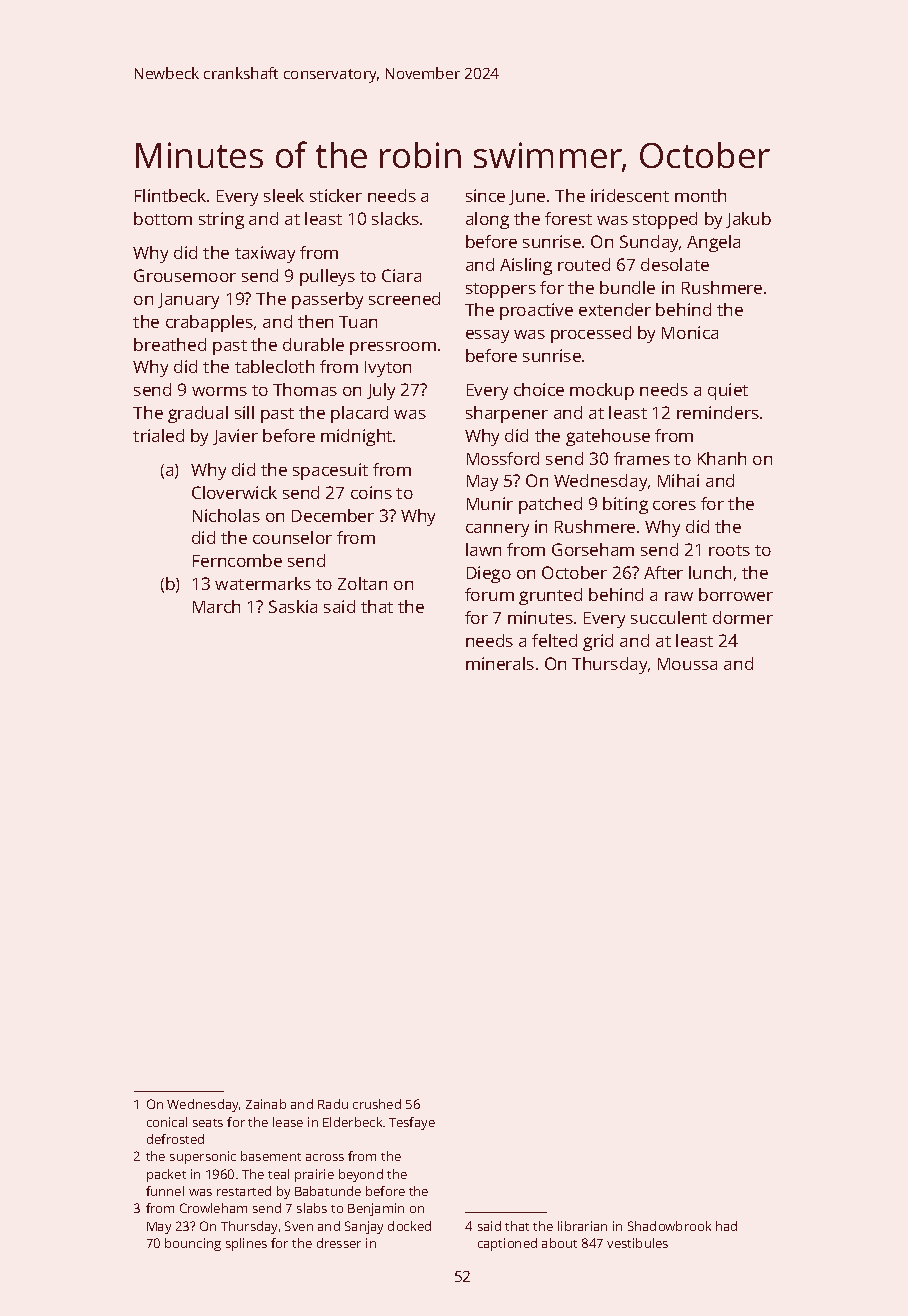 This page has width=908, height=1316. I want to click on sharpener, so click(507, 414).
